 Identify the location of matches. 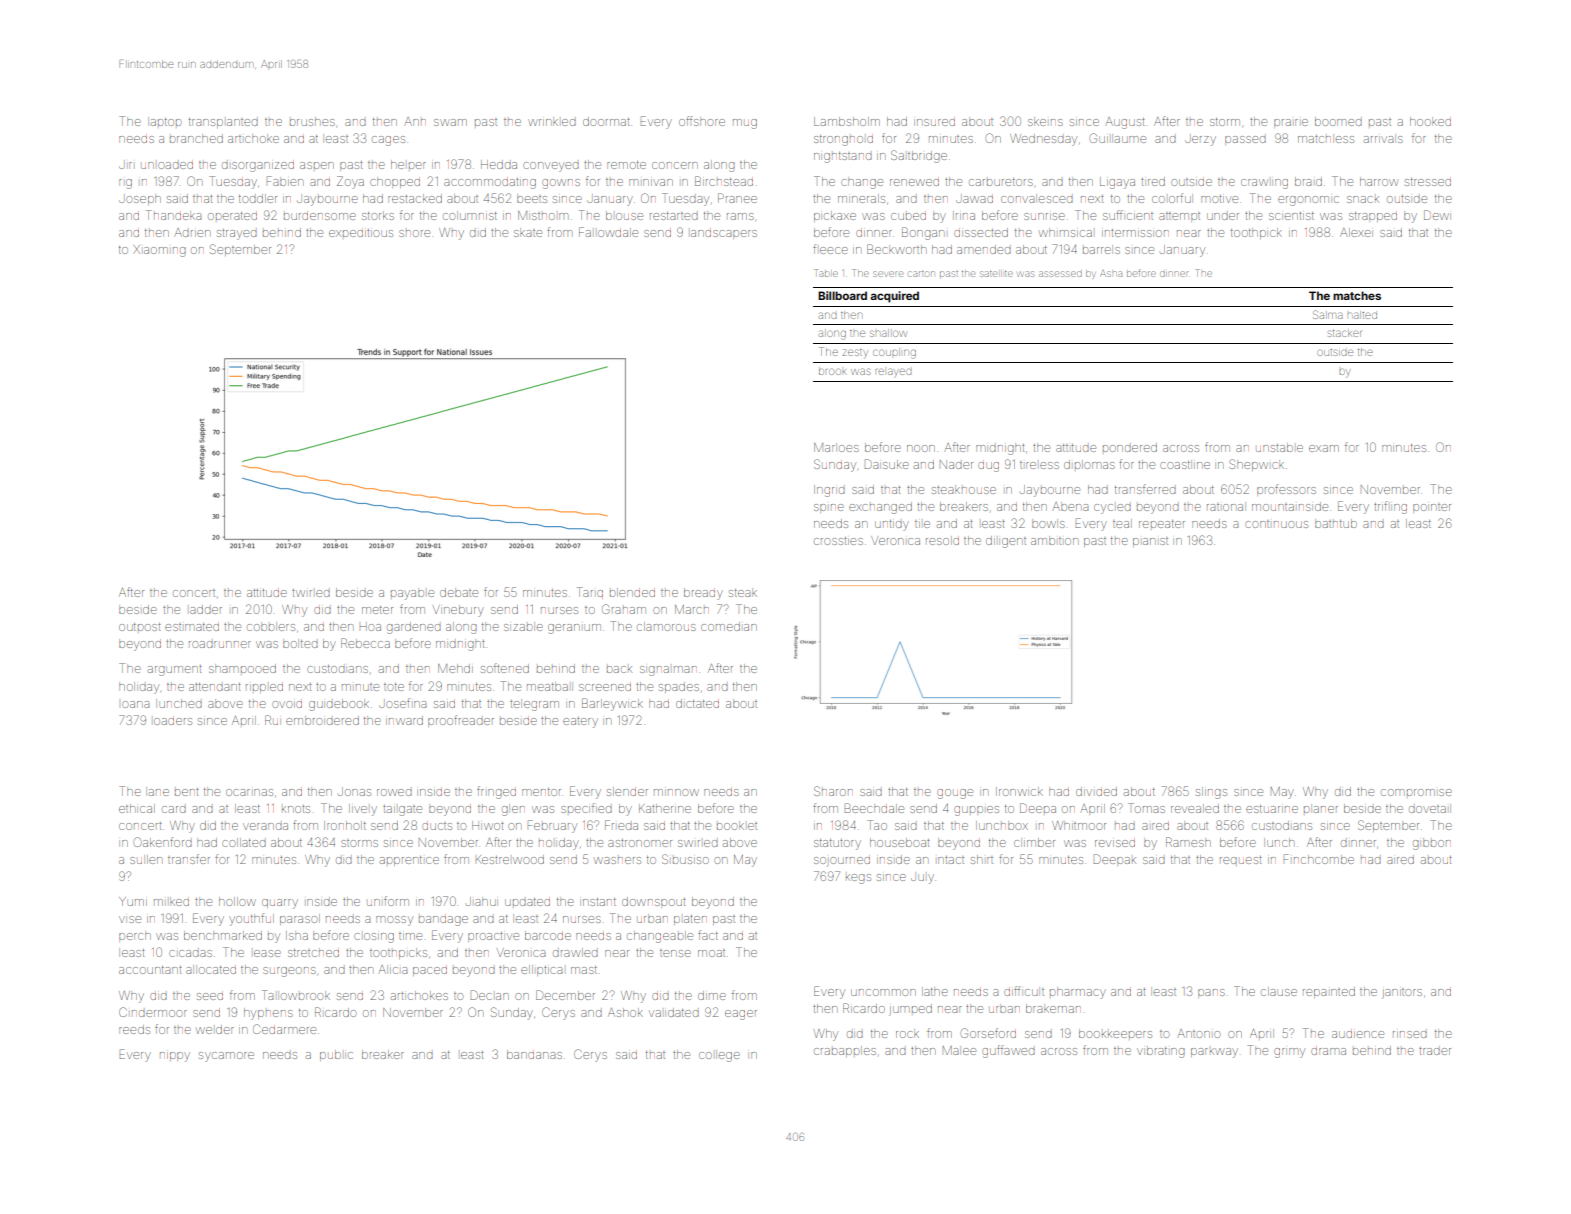
(1357, 295).
